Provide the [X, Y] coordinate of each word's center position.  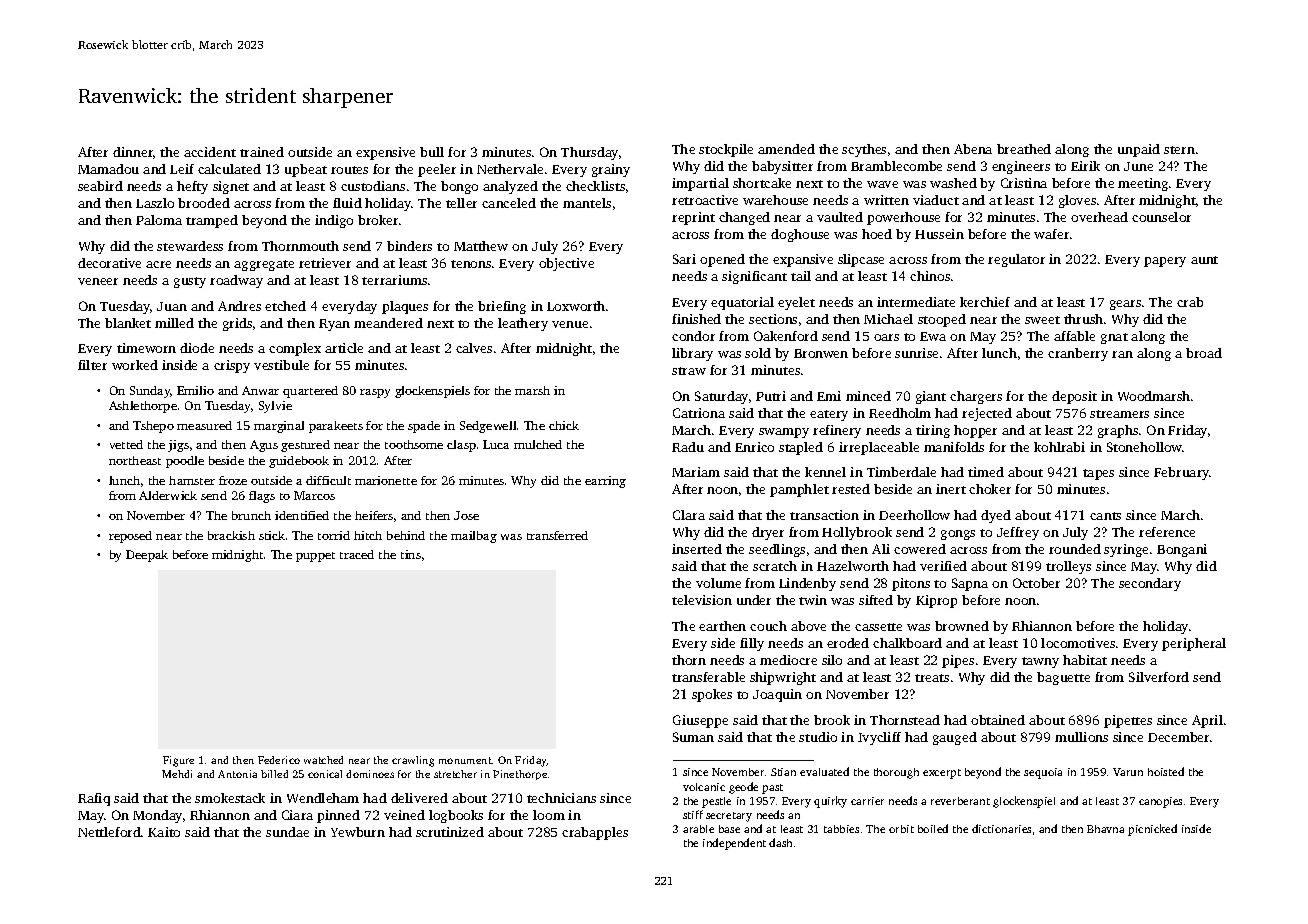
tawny [1040, 662]
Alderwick [168, 495]
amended [786, 149]
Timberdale [901, 472]
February [1182, 473]
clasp [461, 446]
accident [210, 152]
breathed [1024, 149]
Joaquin [777, 695]
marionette [386, 480]
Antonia [237, 774]
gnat [1114, 338]
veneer [98, 281]
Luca [496, 444]
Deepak [147, 556]
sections [773, 319]
